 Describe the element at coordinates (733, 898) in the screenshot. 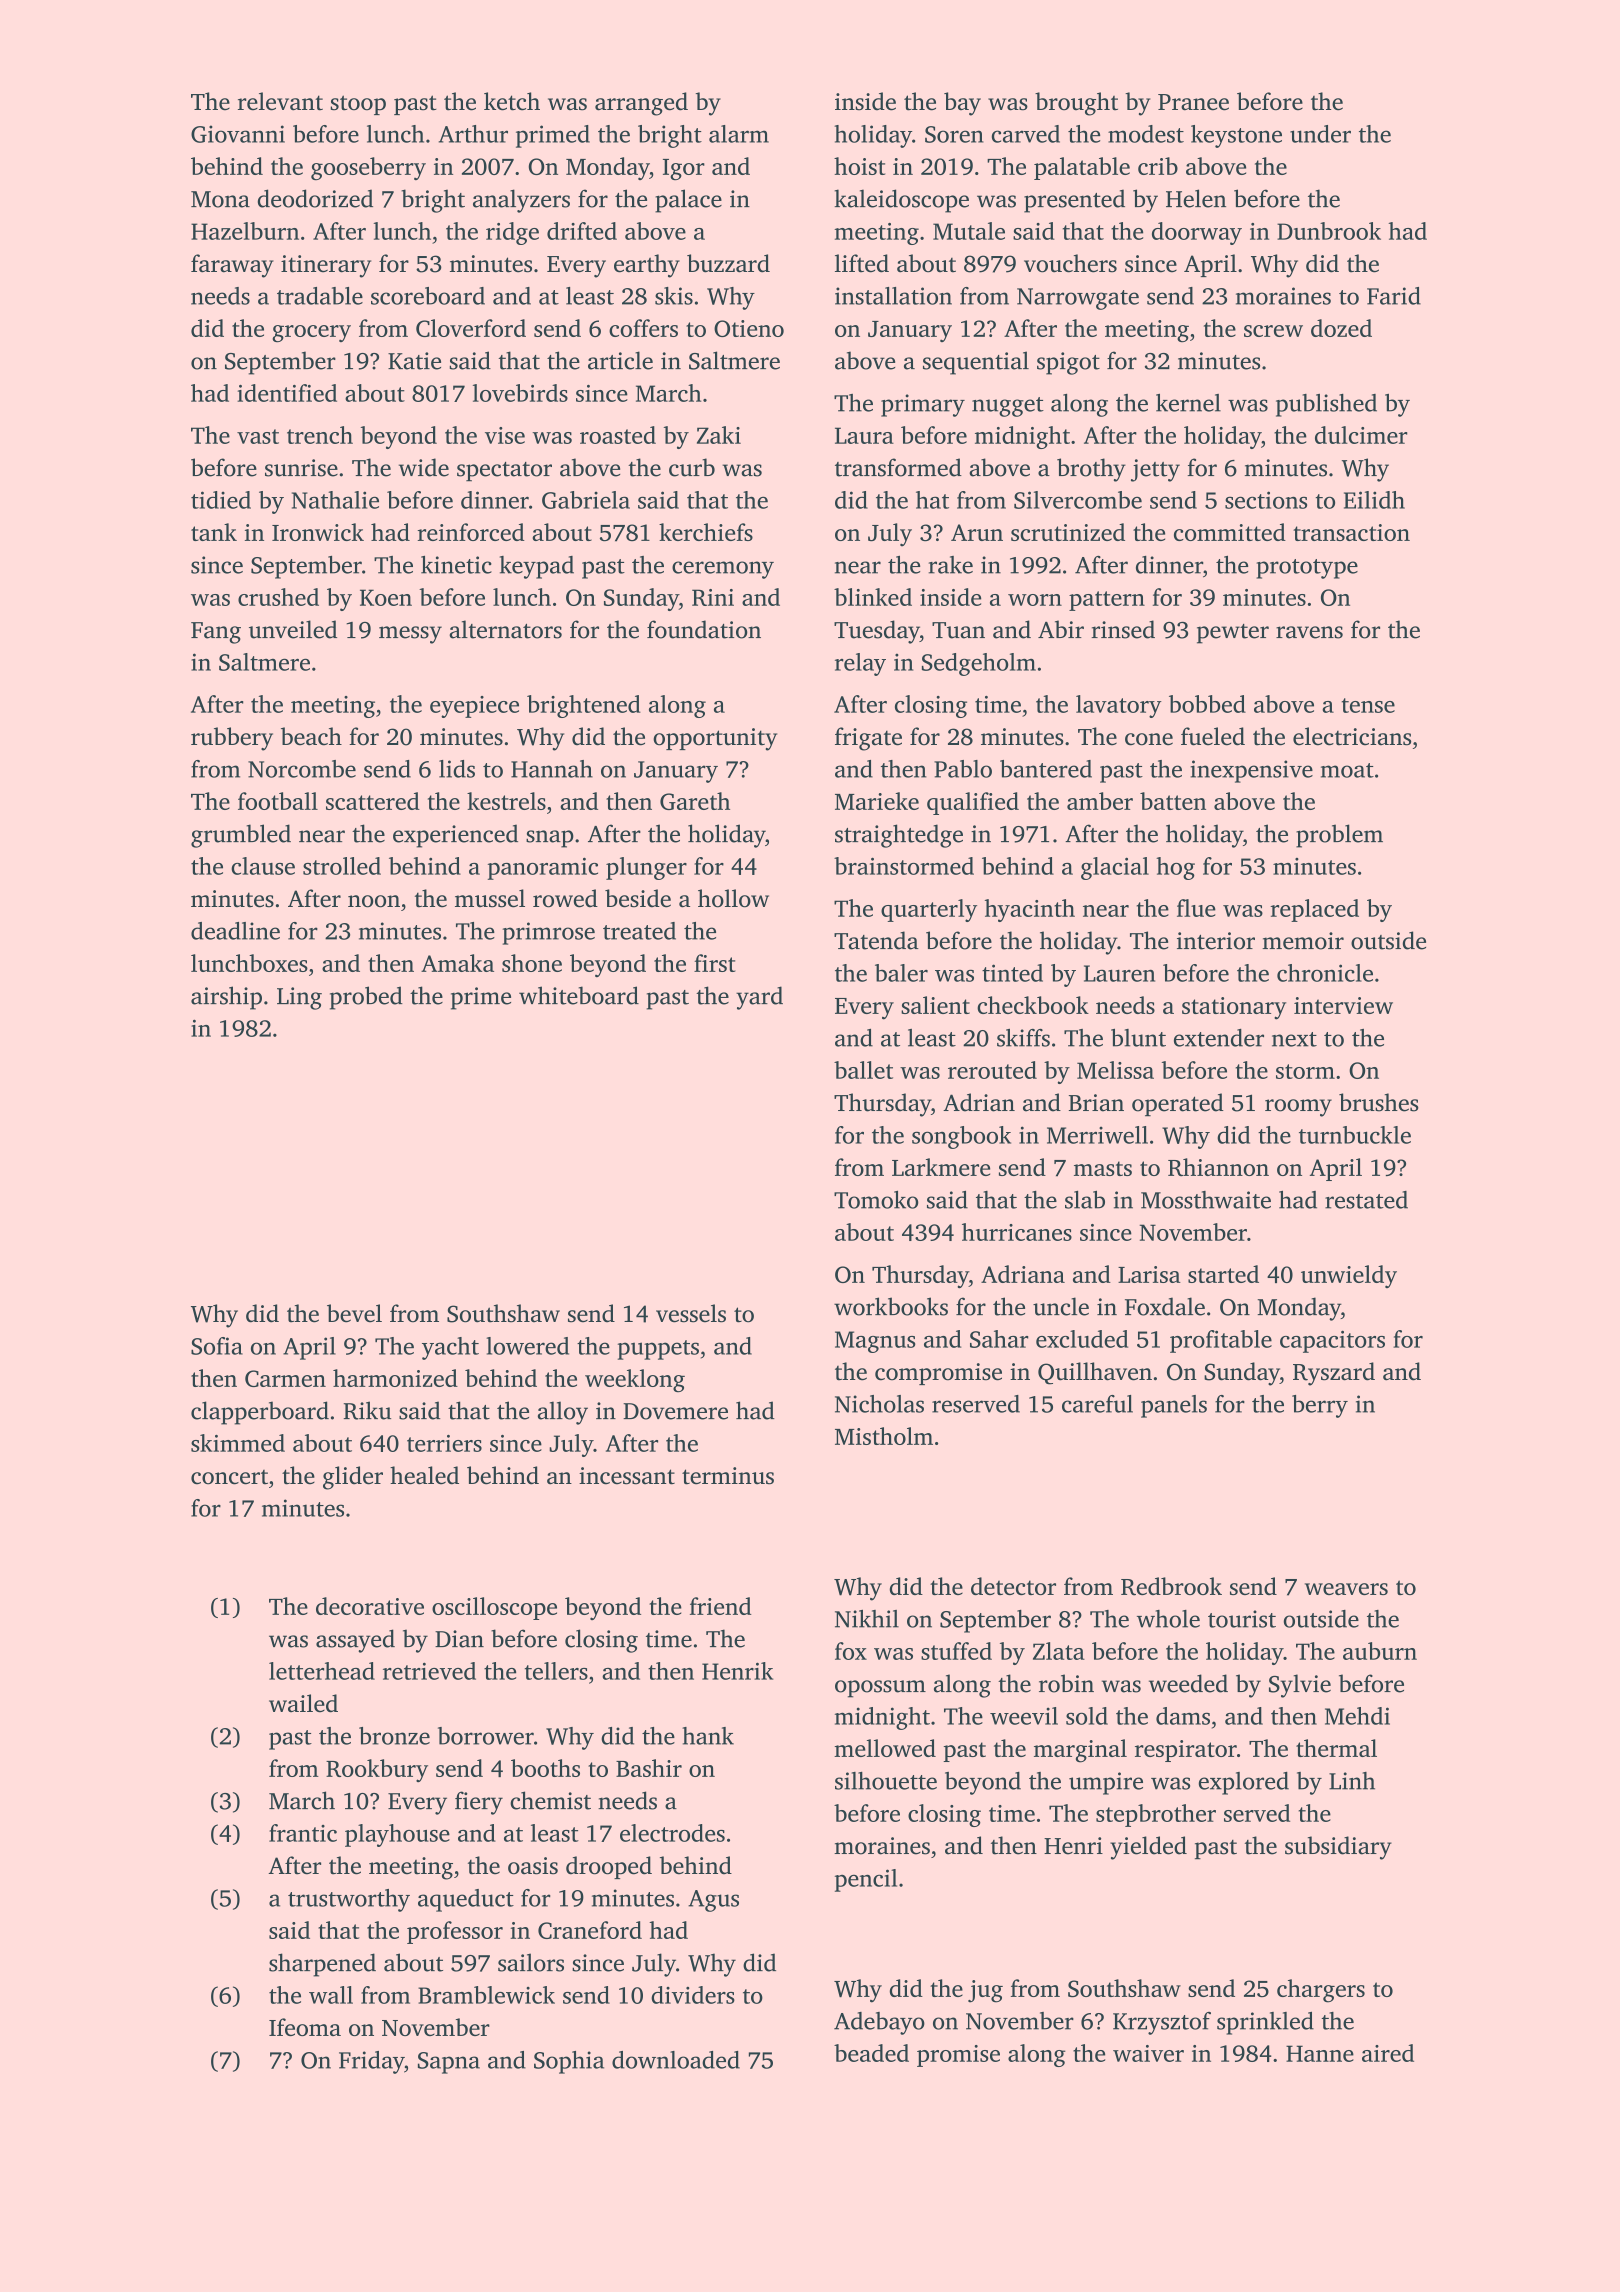

I see `hollow` at that location.
